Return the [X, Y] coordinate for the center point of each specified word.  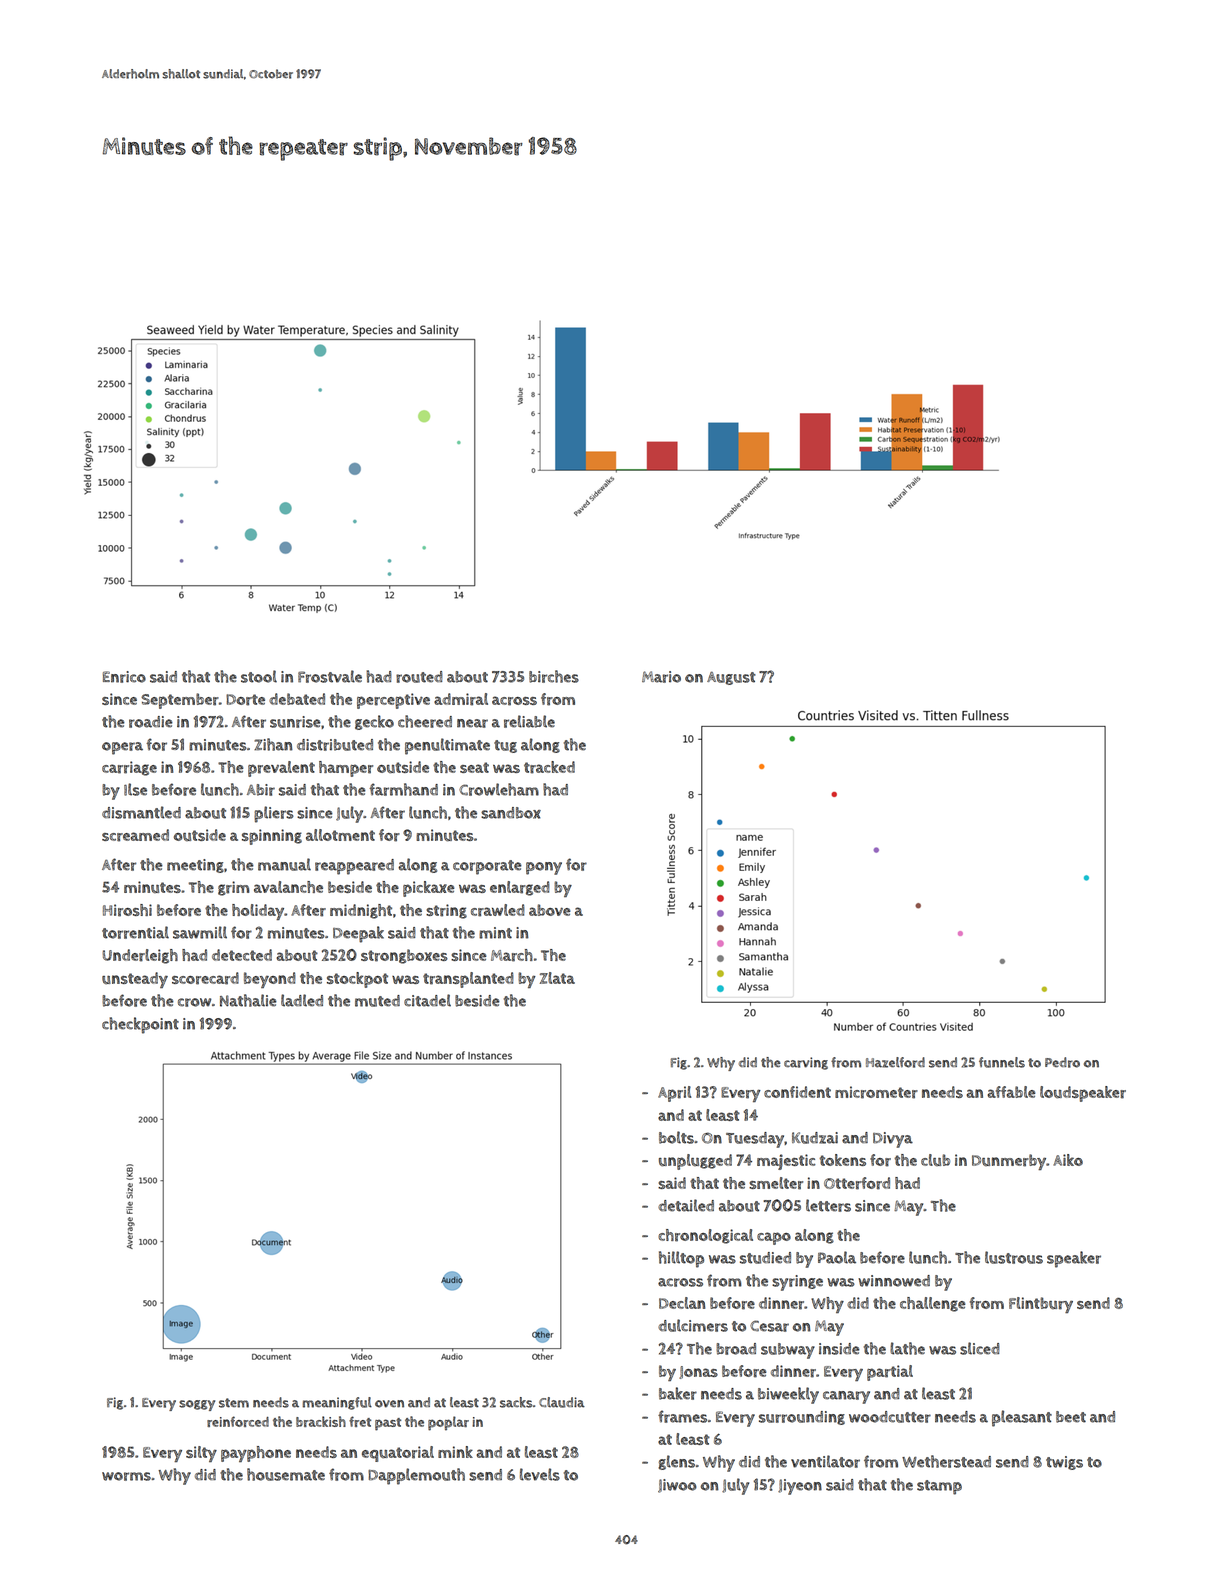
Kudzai [815, 1138]
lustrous [1014, 1257]
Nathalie [248, 1000]
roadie [151, 722]
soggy [197, 1405]
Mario [661, 677]
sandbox [511, 813]
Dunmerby [1009, 1162]
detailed [686, 1205]
